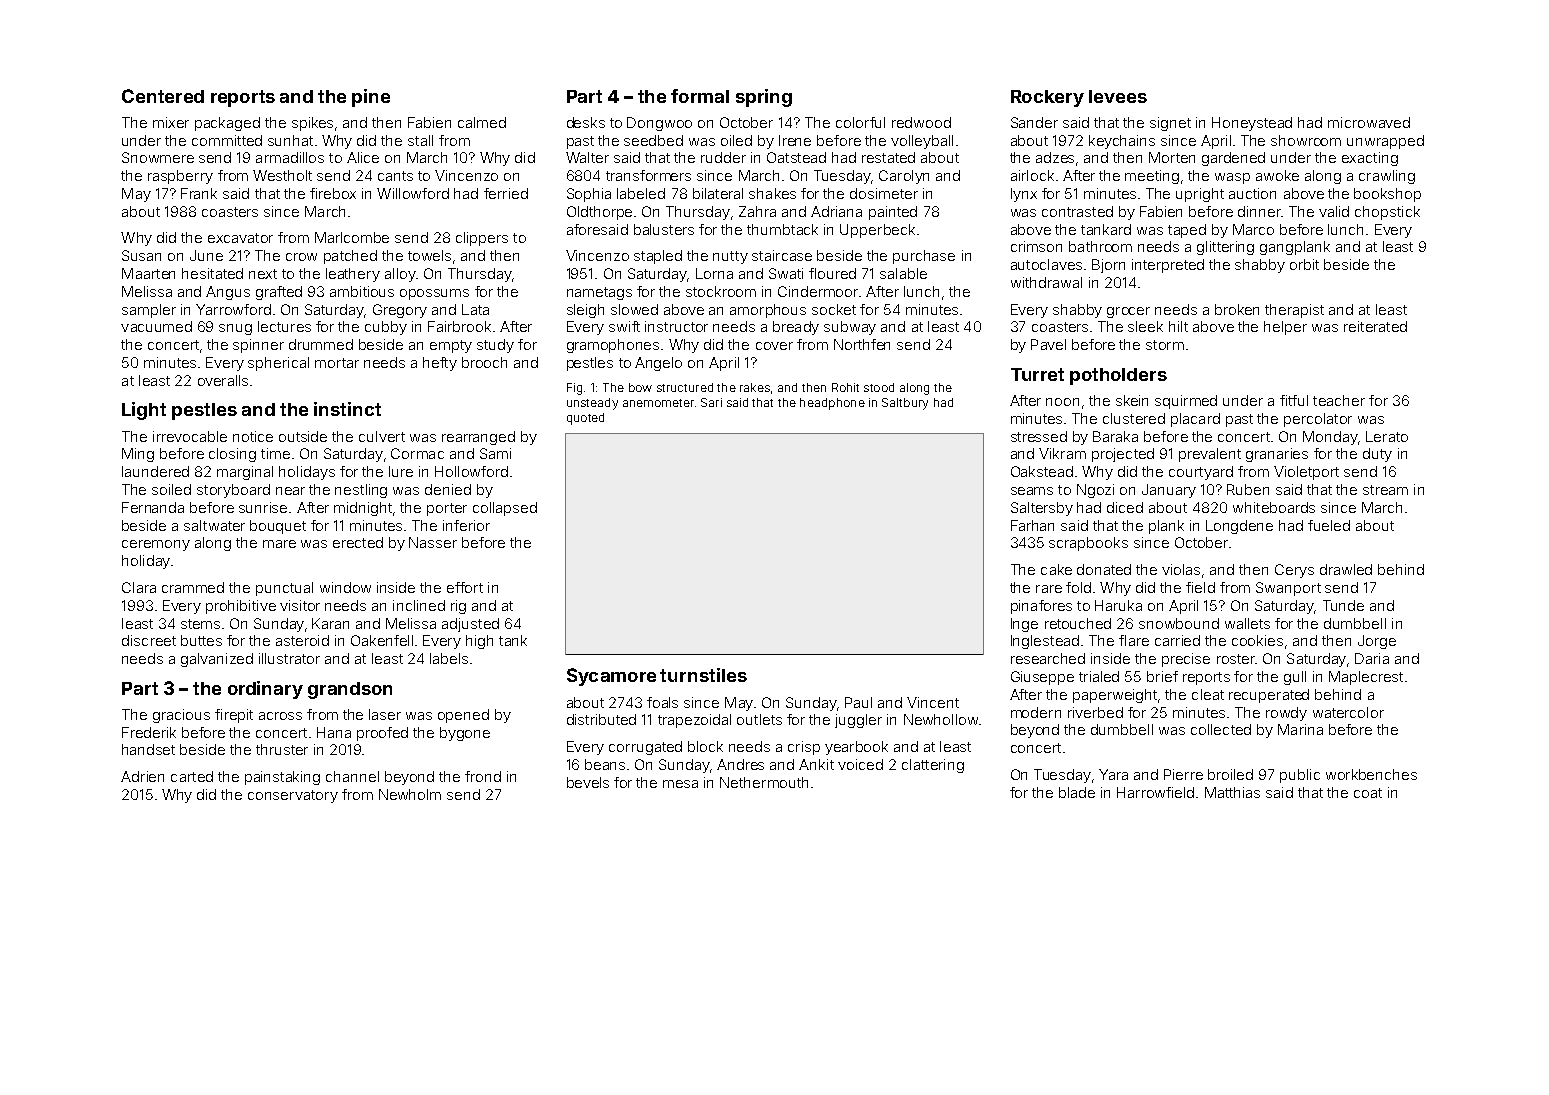 This page has height=1095, width=1549. What do you see at coordinates (933, 702) in the page?
I see `Vincent` at bounding box center [933, 702].
